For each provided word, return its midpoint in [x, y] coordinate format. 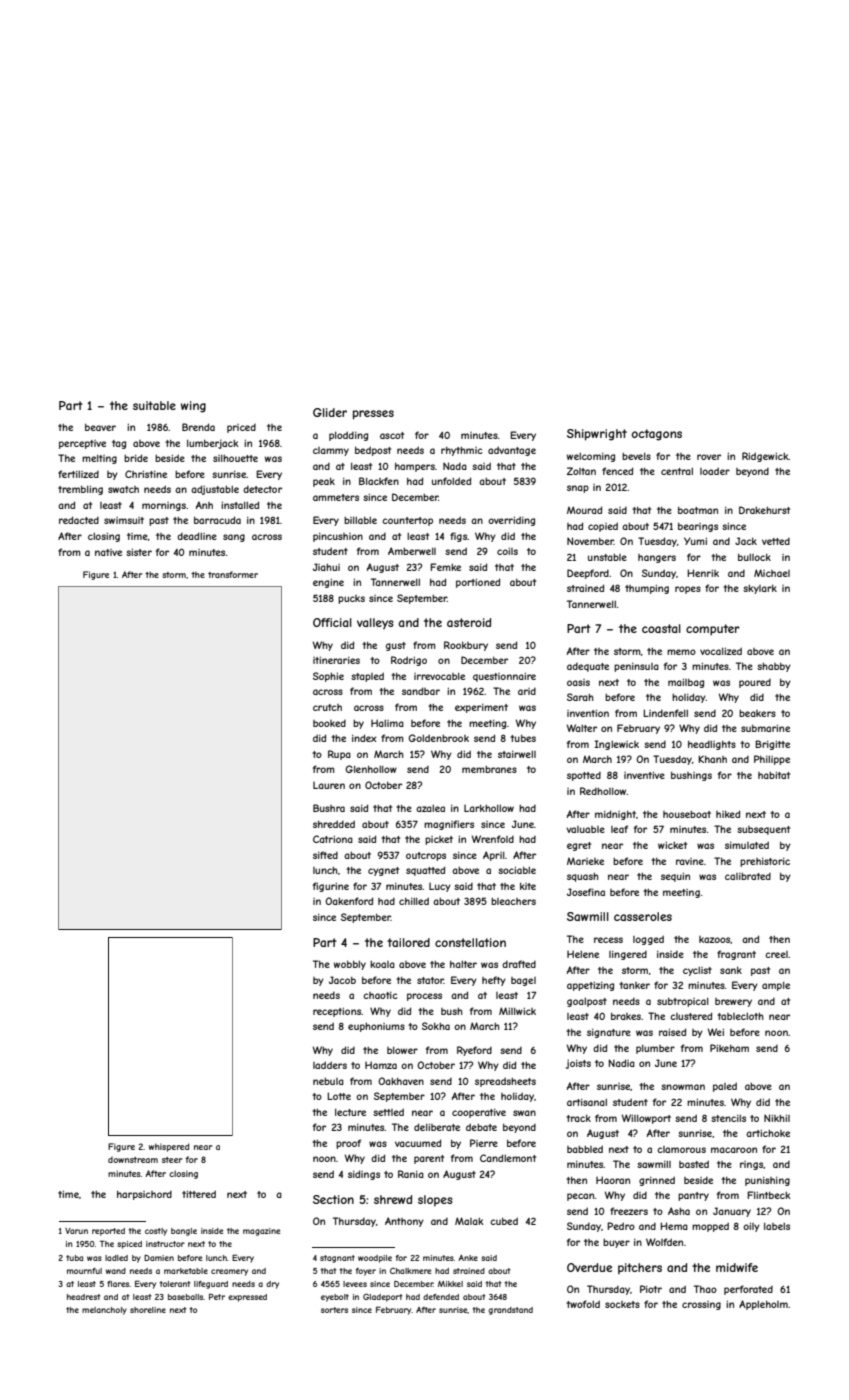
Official [332, 622]
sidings [364, 1175]
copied [603, 527]
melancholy [104, 1311]
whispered [169, 1147]
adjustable [215, 490]
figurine [331, 887]
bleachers [513, 901]
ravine [690, 861]
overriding [511, 521]
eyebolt [335, 1298]
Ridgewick [765, 457]
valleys [375, 624]
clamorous [681, 1149]
